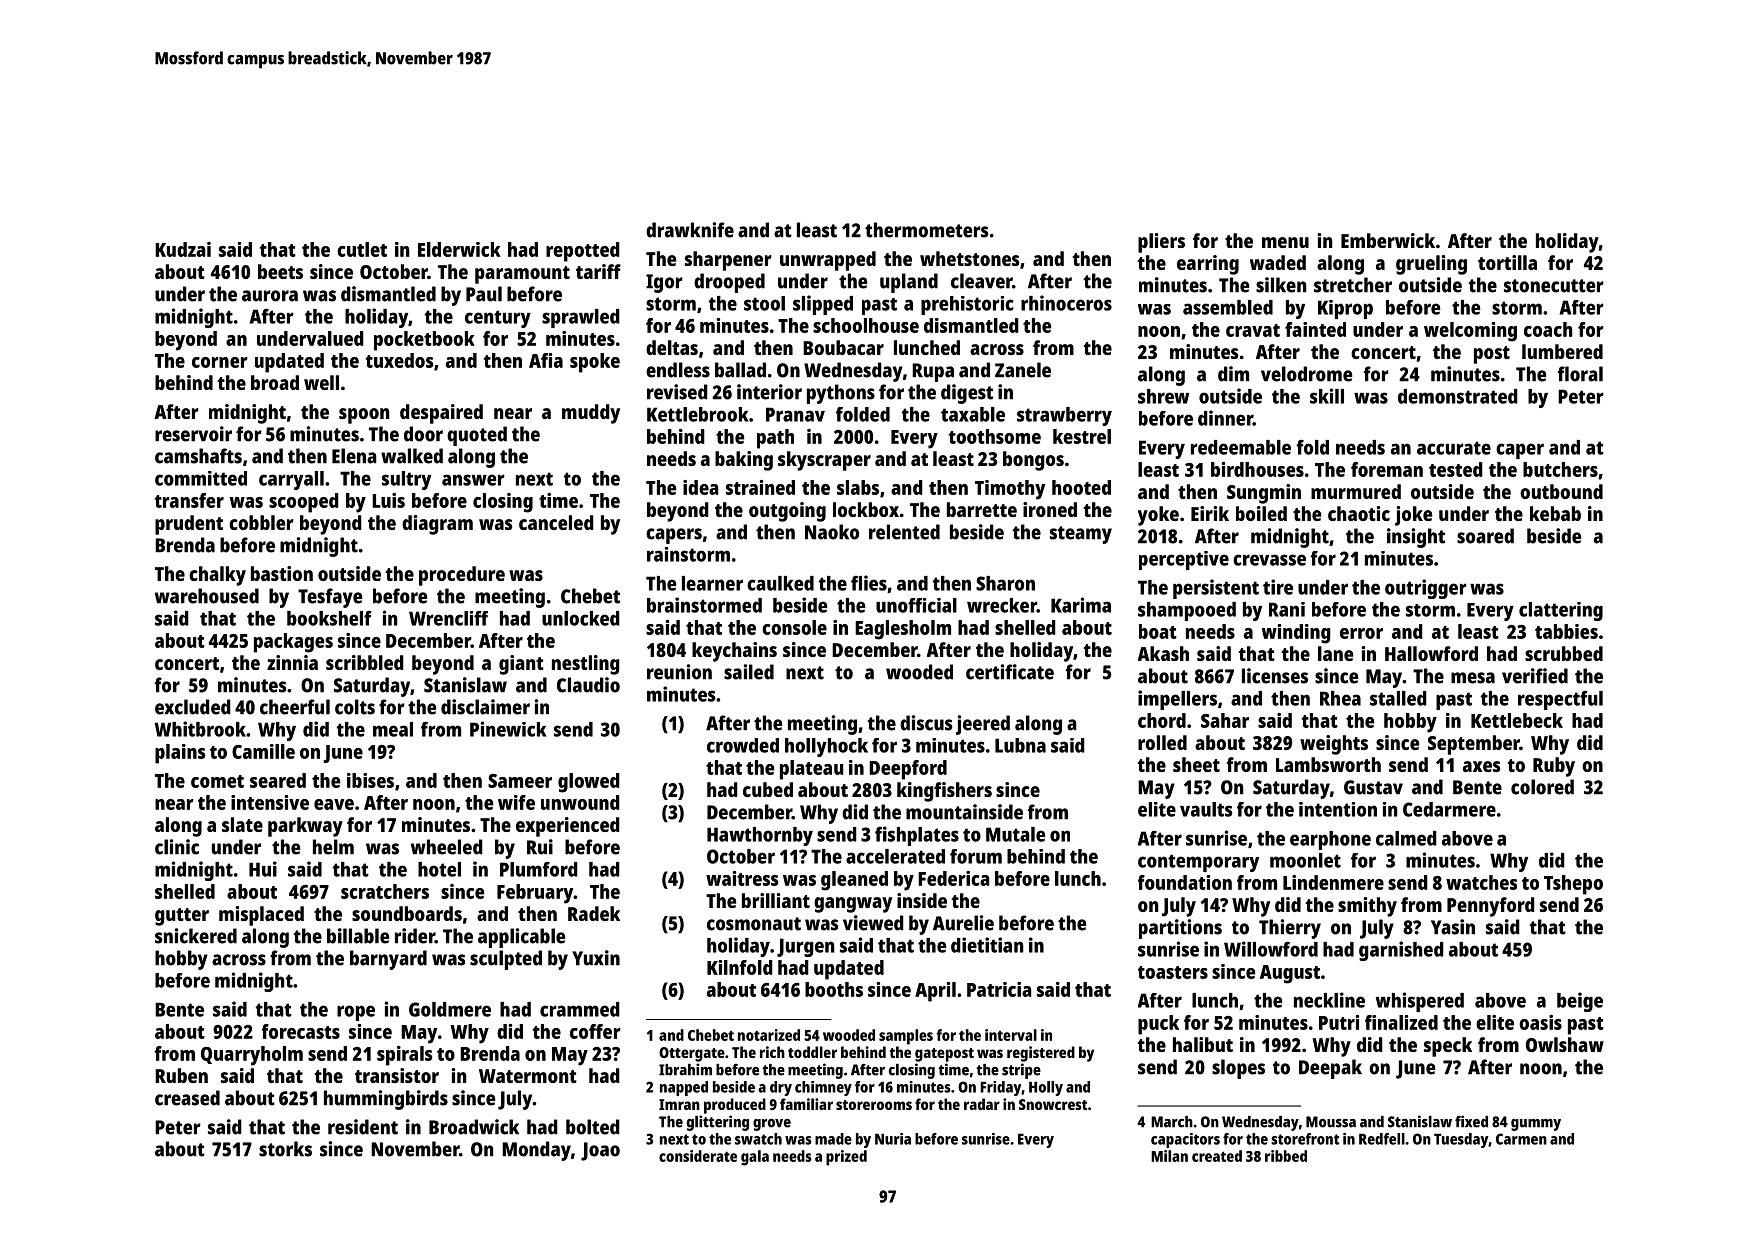 The width and height of the image is (1758, 1243). I want to click on Mutale, so click(1015, 834).
